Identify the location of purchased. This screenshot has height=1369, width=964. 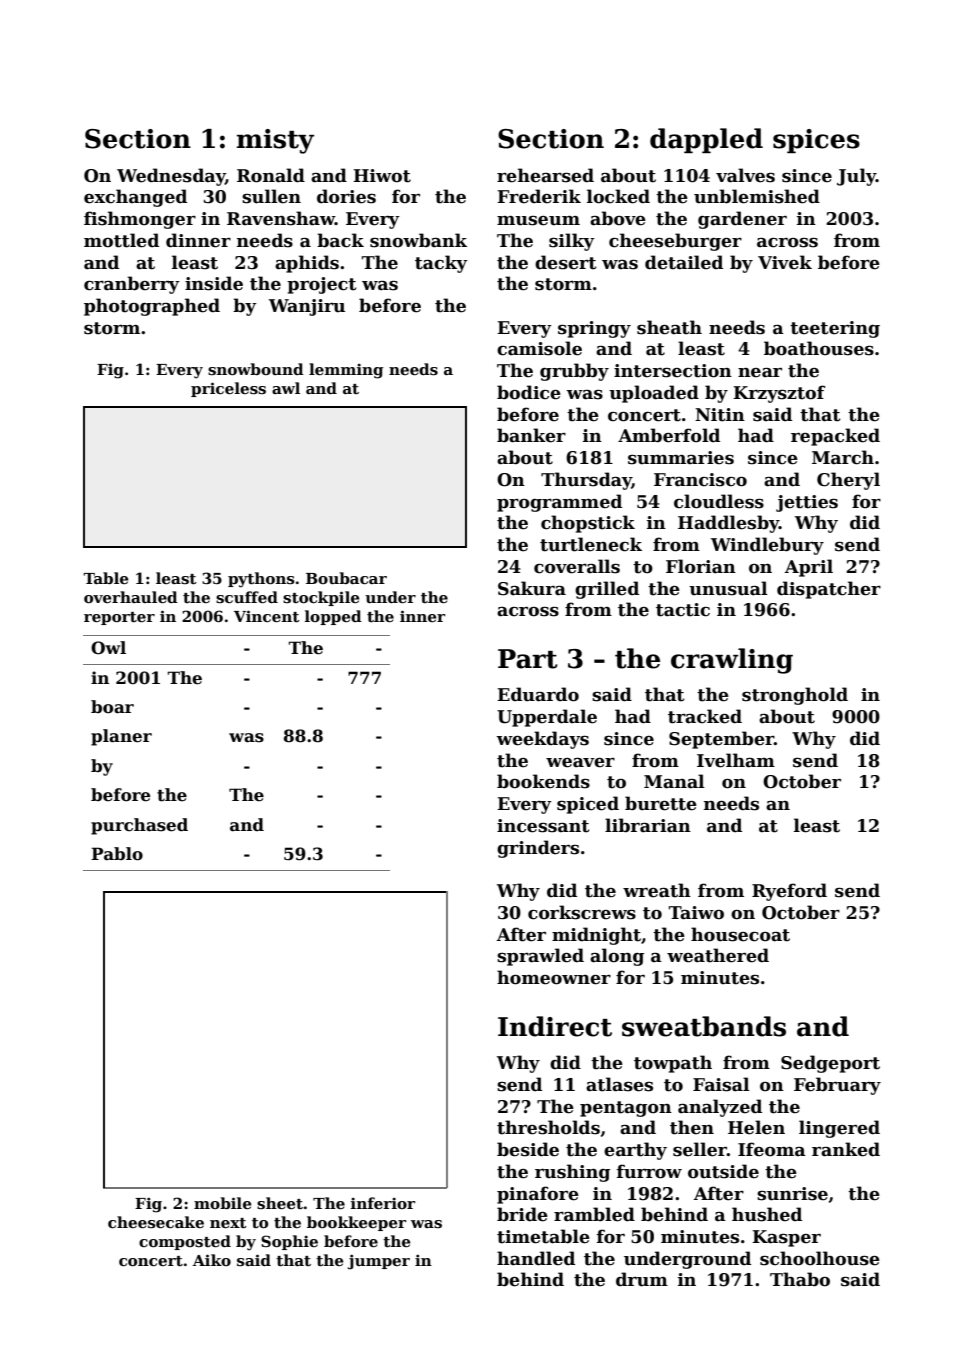
(139, 826).
